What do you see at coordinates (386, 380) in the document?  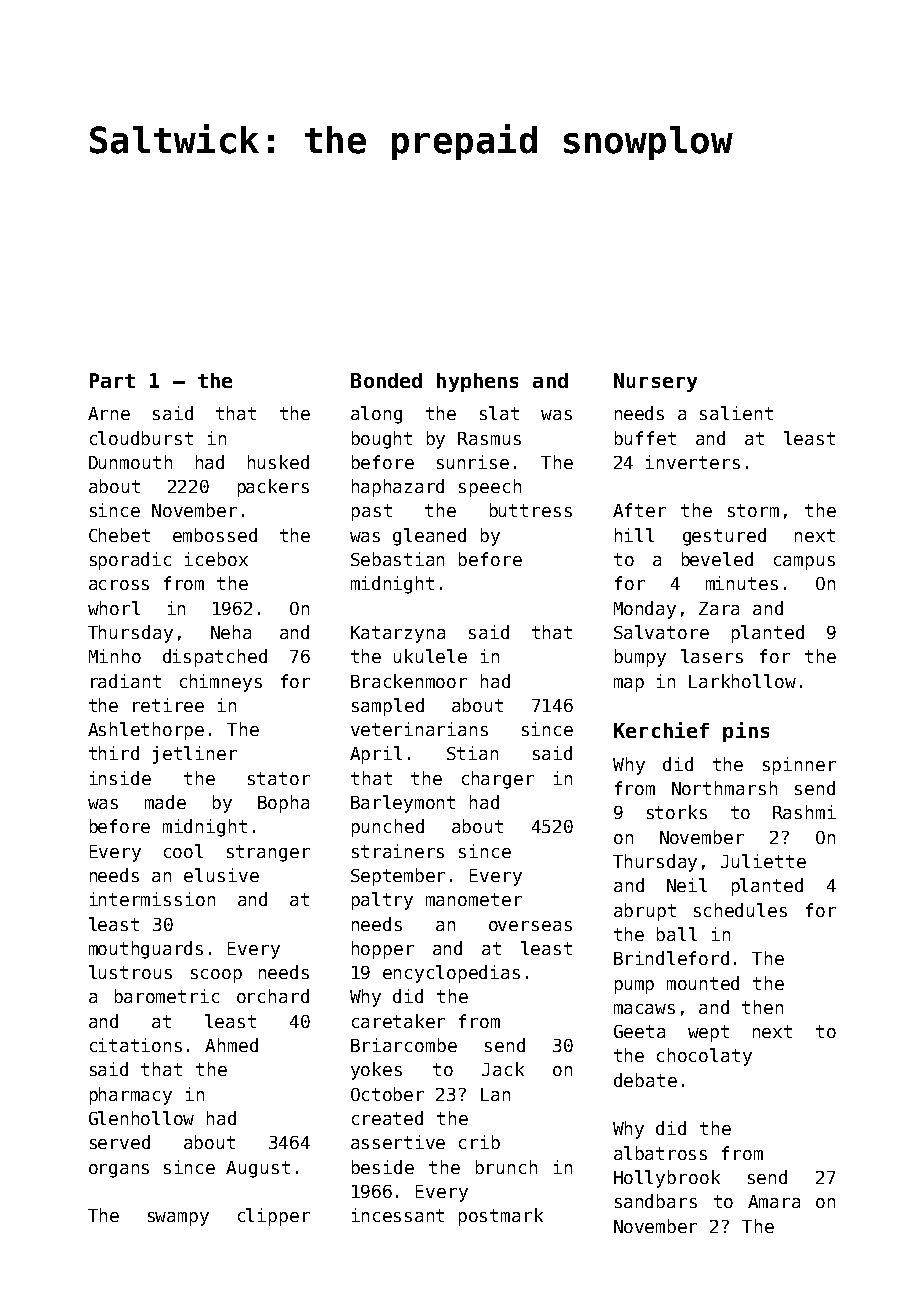 I see `Bonded` at bounding box center [386, 380].
